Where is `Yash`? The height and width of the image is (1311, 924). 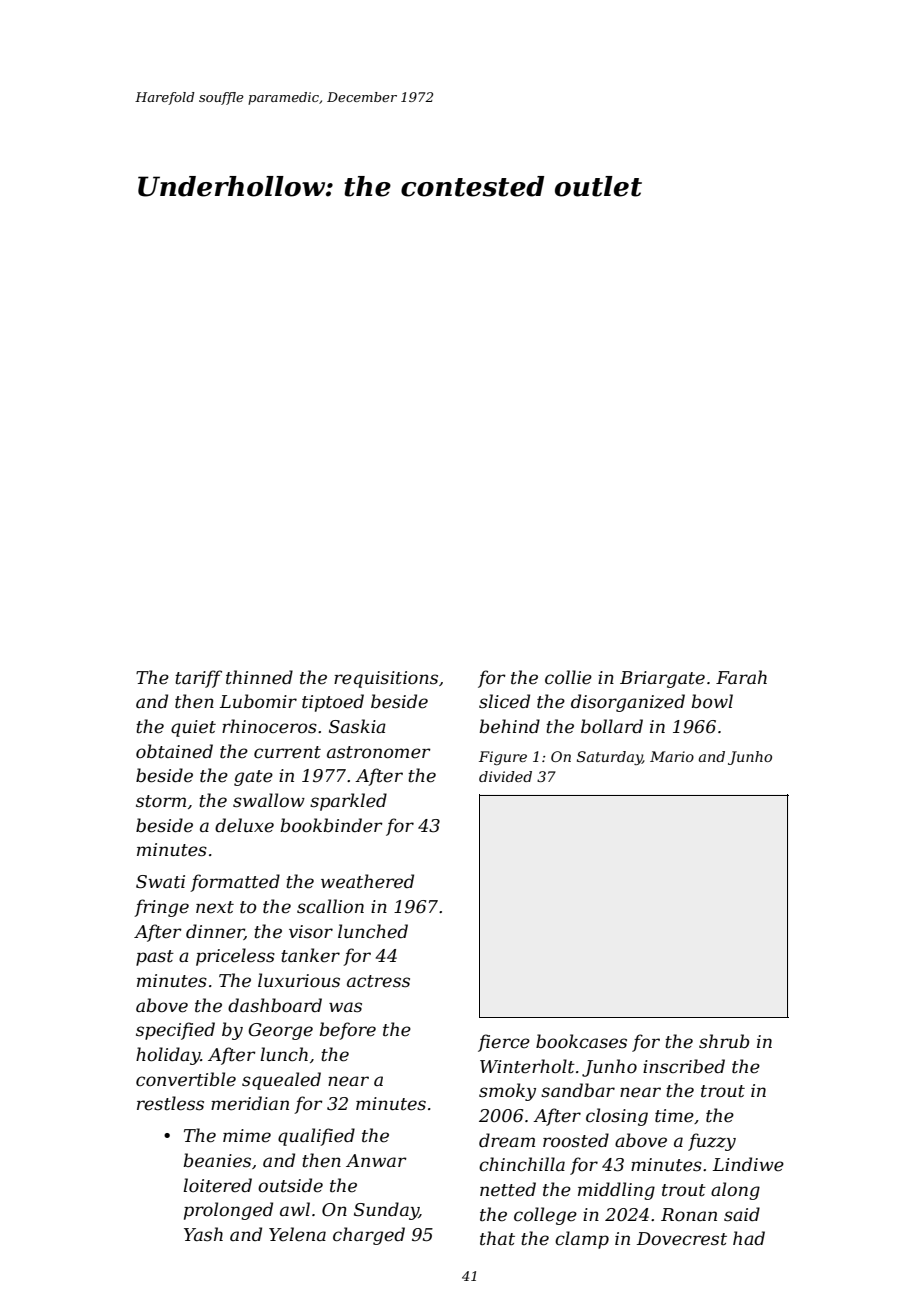
Yash is located at coordinates (203, 1234).
